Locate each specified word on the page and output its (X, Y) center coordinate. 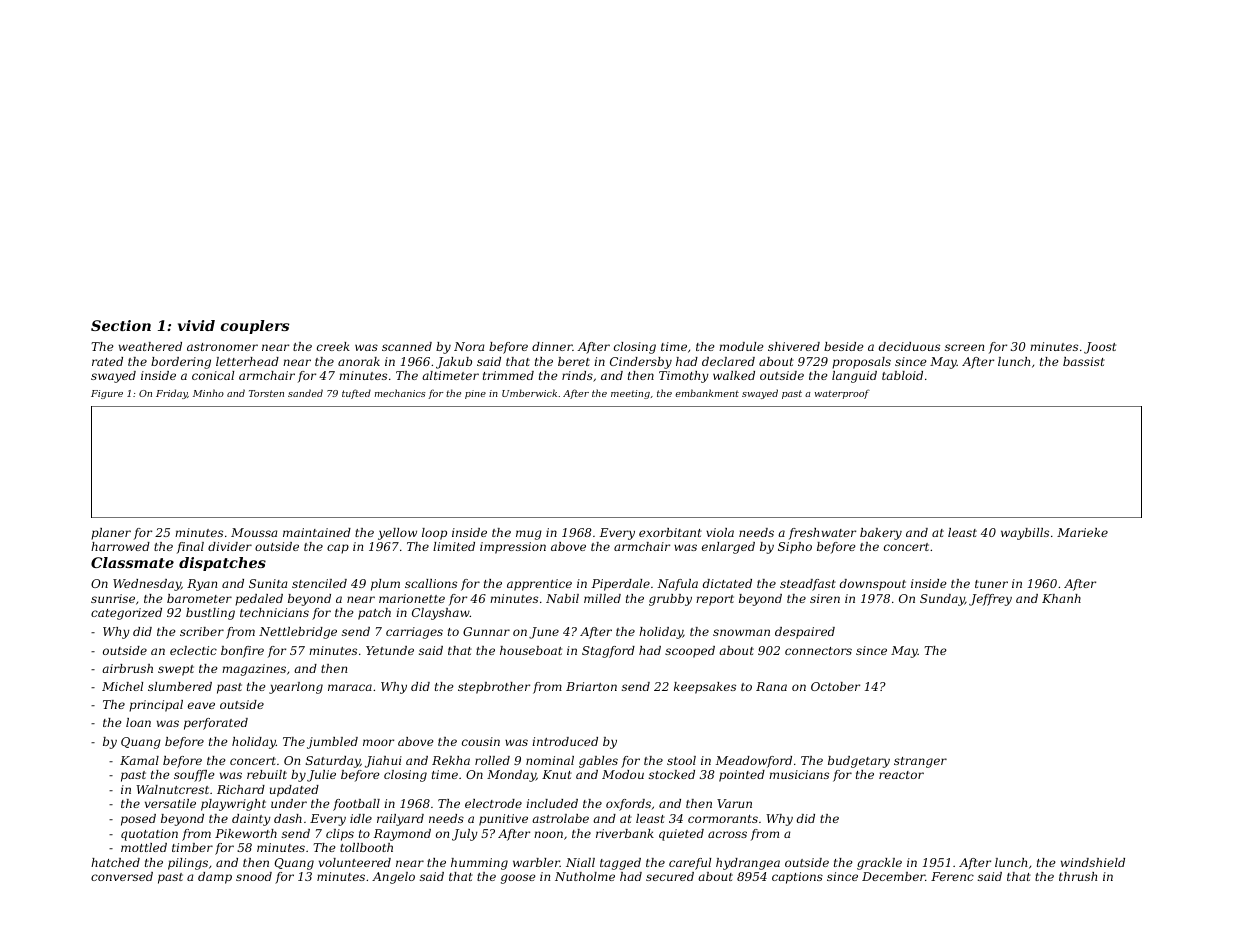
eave (201, 705)
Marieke (1082, 532)
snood (254, 876)
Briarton (591, 686)
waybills (1025, 534)
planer (111, 534)
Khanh (1061, 598)
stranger (920, 762)
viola (720, 532)
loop (434, 534)
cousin (481, 741)
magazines (254, 670)
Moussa (254, 532)
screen (964, 347)
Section (121, 325)
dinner (552, 346)
